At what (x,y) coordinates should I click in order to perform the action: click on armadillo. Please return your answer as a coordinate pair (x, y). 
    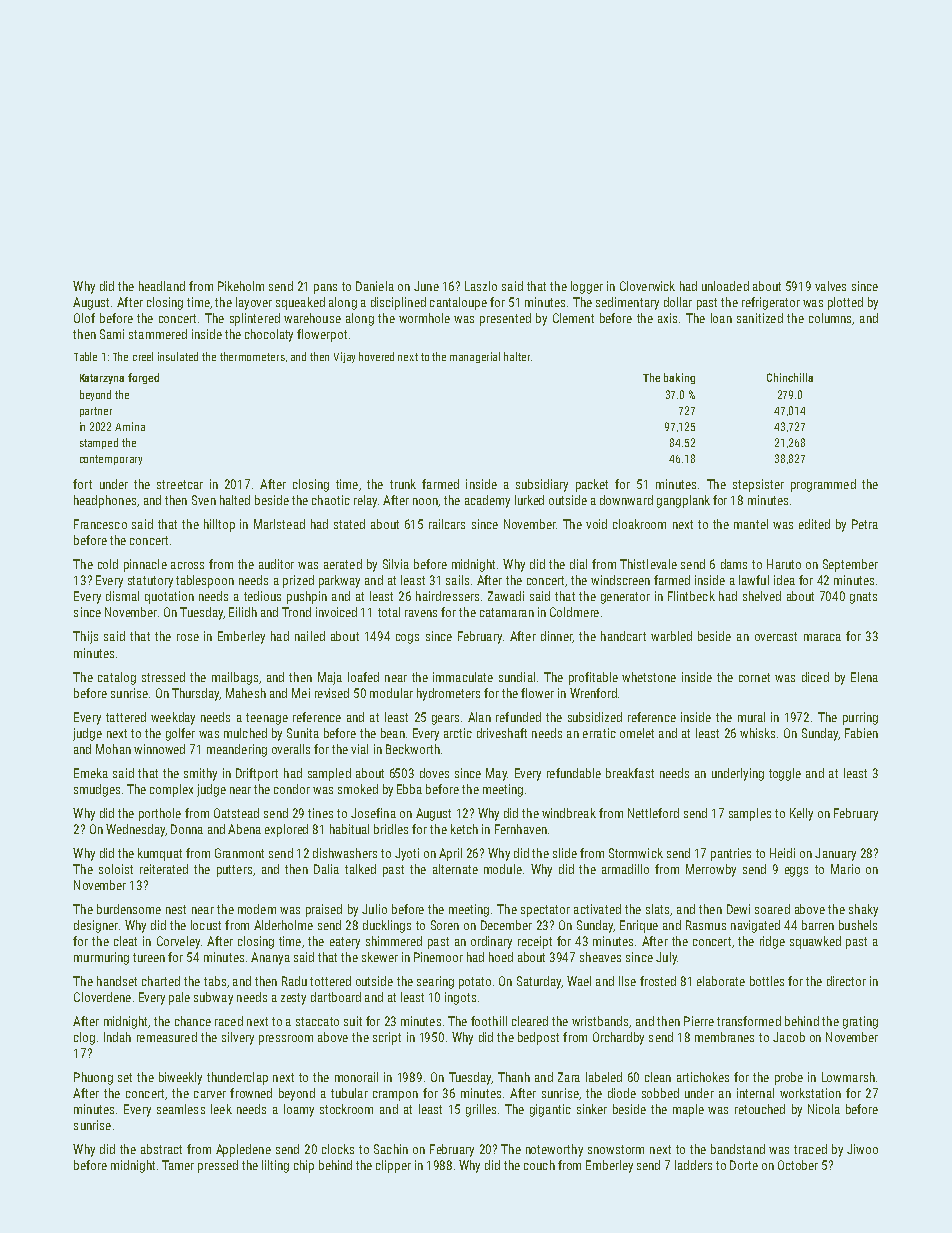
    Looking at the image, I should click on (625, 869).
